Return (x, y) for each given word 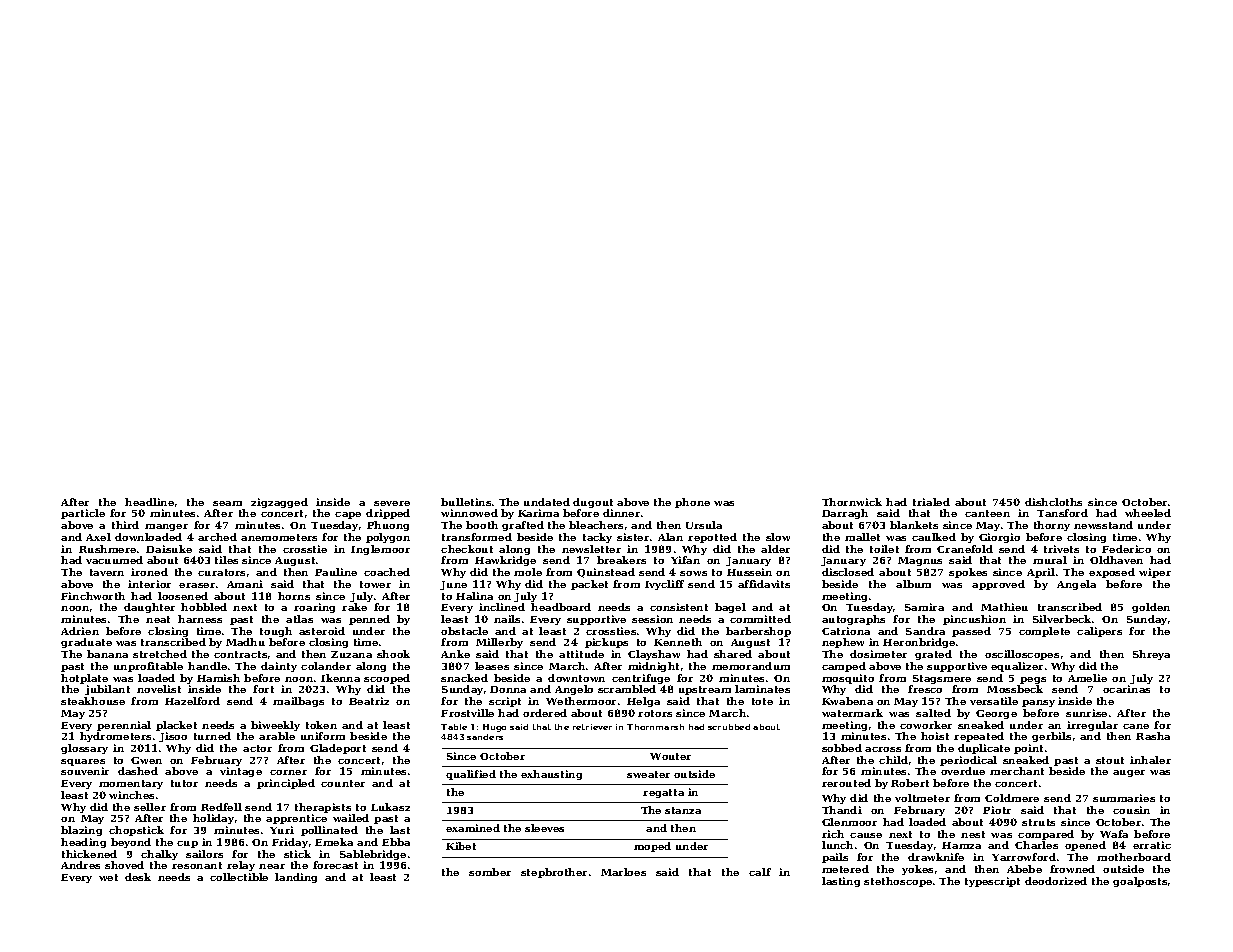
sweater (648, 774)
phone (692, 503)
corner (288, 772)
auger (1129, 773)
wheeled (1148, 513)
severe (392, 503)
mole (528, 572)
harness (200, 619)
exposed (1112, 573)
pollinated (329, 831)
